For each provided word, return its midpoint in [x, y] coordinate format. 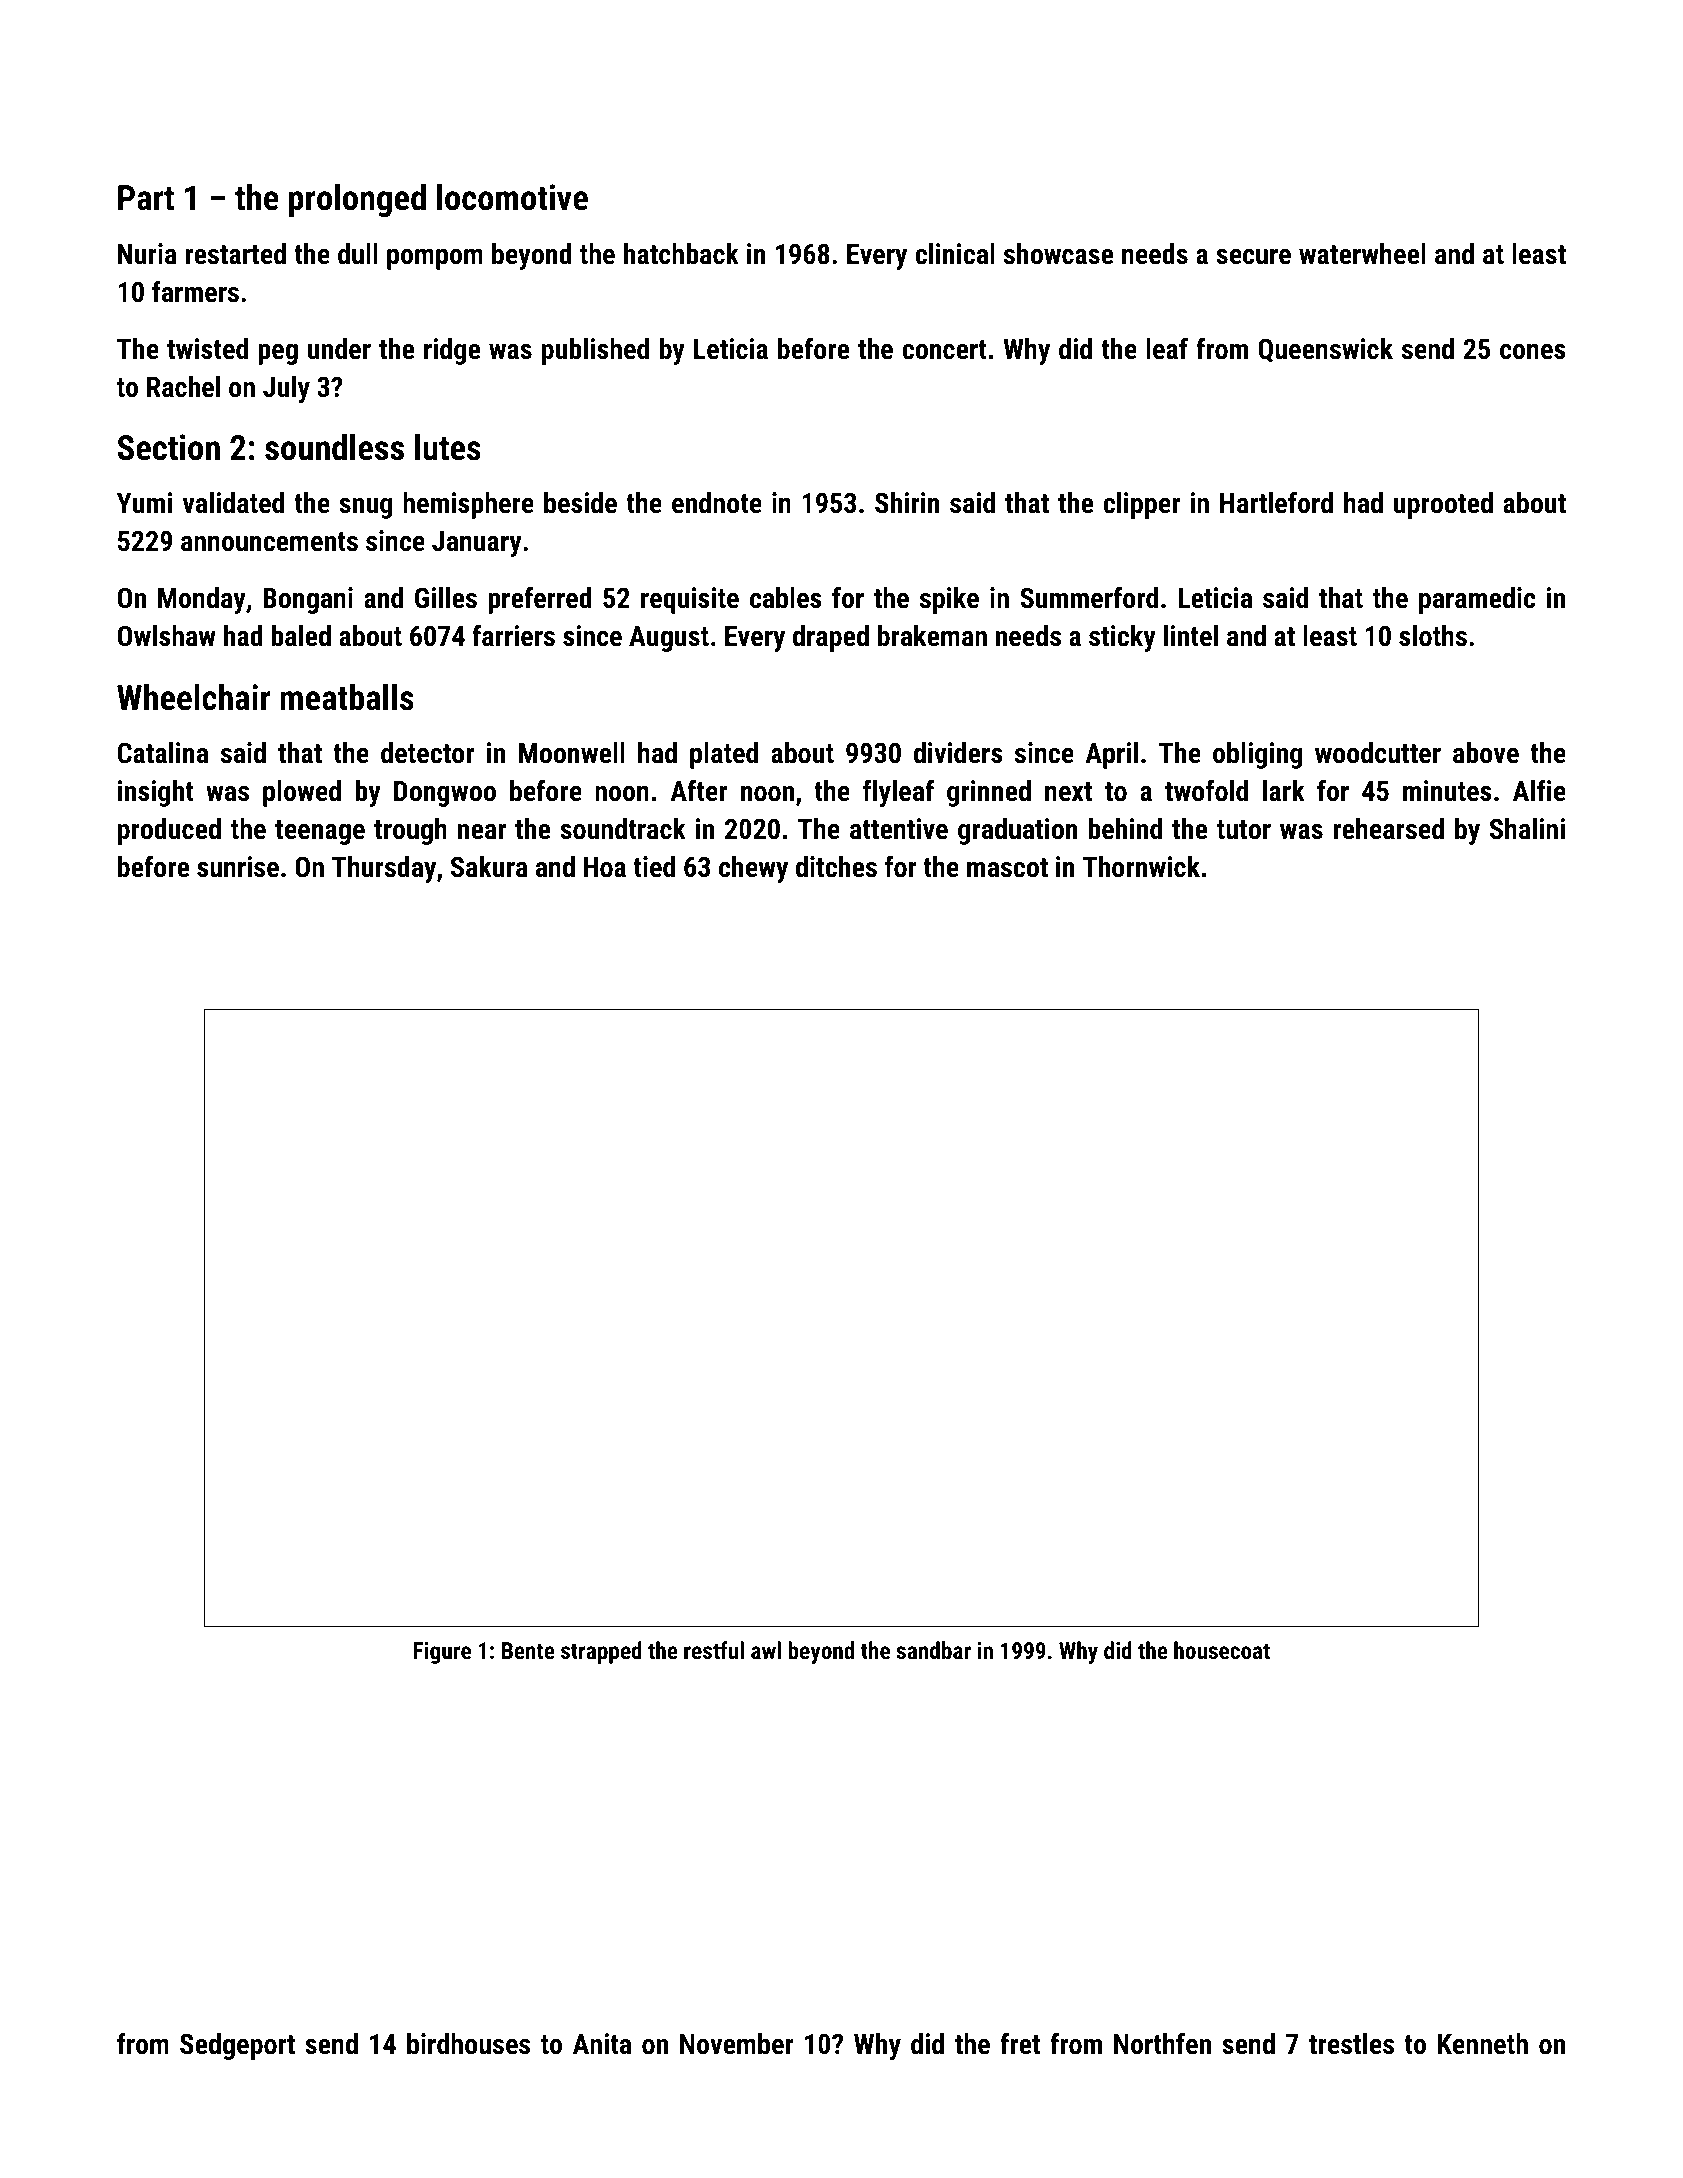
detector [427, 753]
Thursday [384, 869]
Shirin [907, 503]
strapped [601, 1652]
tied [654, 867]
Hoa [605, 867]
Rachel [183, 387]
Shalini [1527, 829]
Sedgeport [237, 2046]
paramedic [1477, 600]
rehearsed [1388, 829]
